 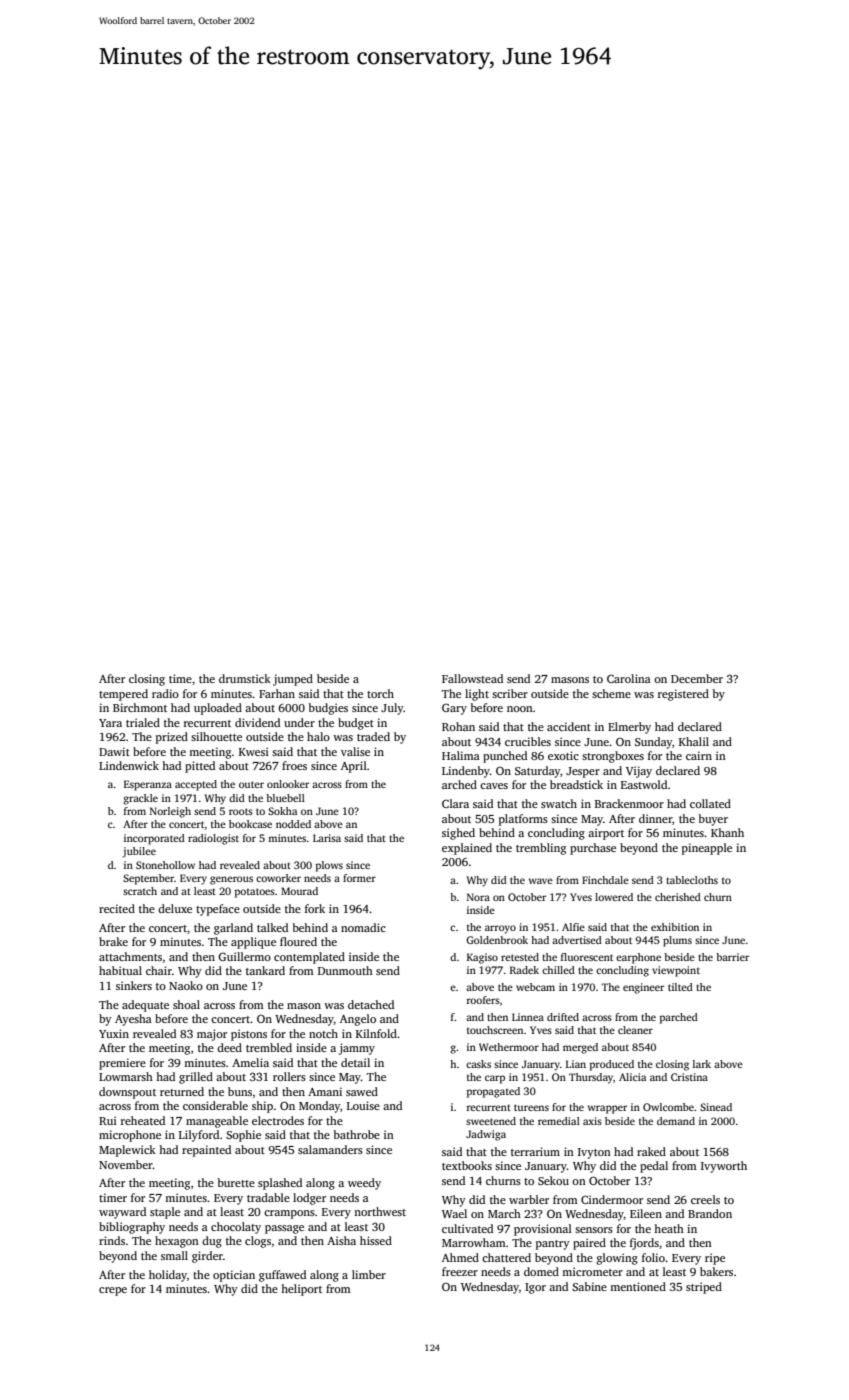 What do you see at coordinates (126, 1164) in the screenshot?
I see `November` at bounding box center [126, 1164].
